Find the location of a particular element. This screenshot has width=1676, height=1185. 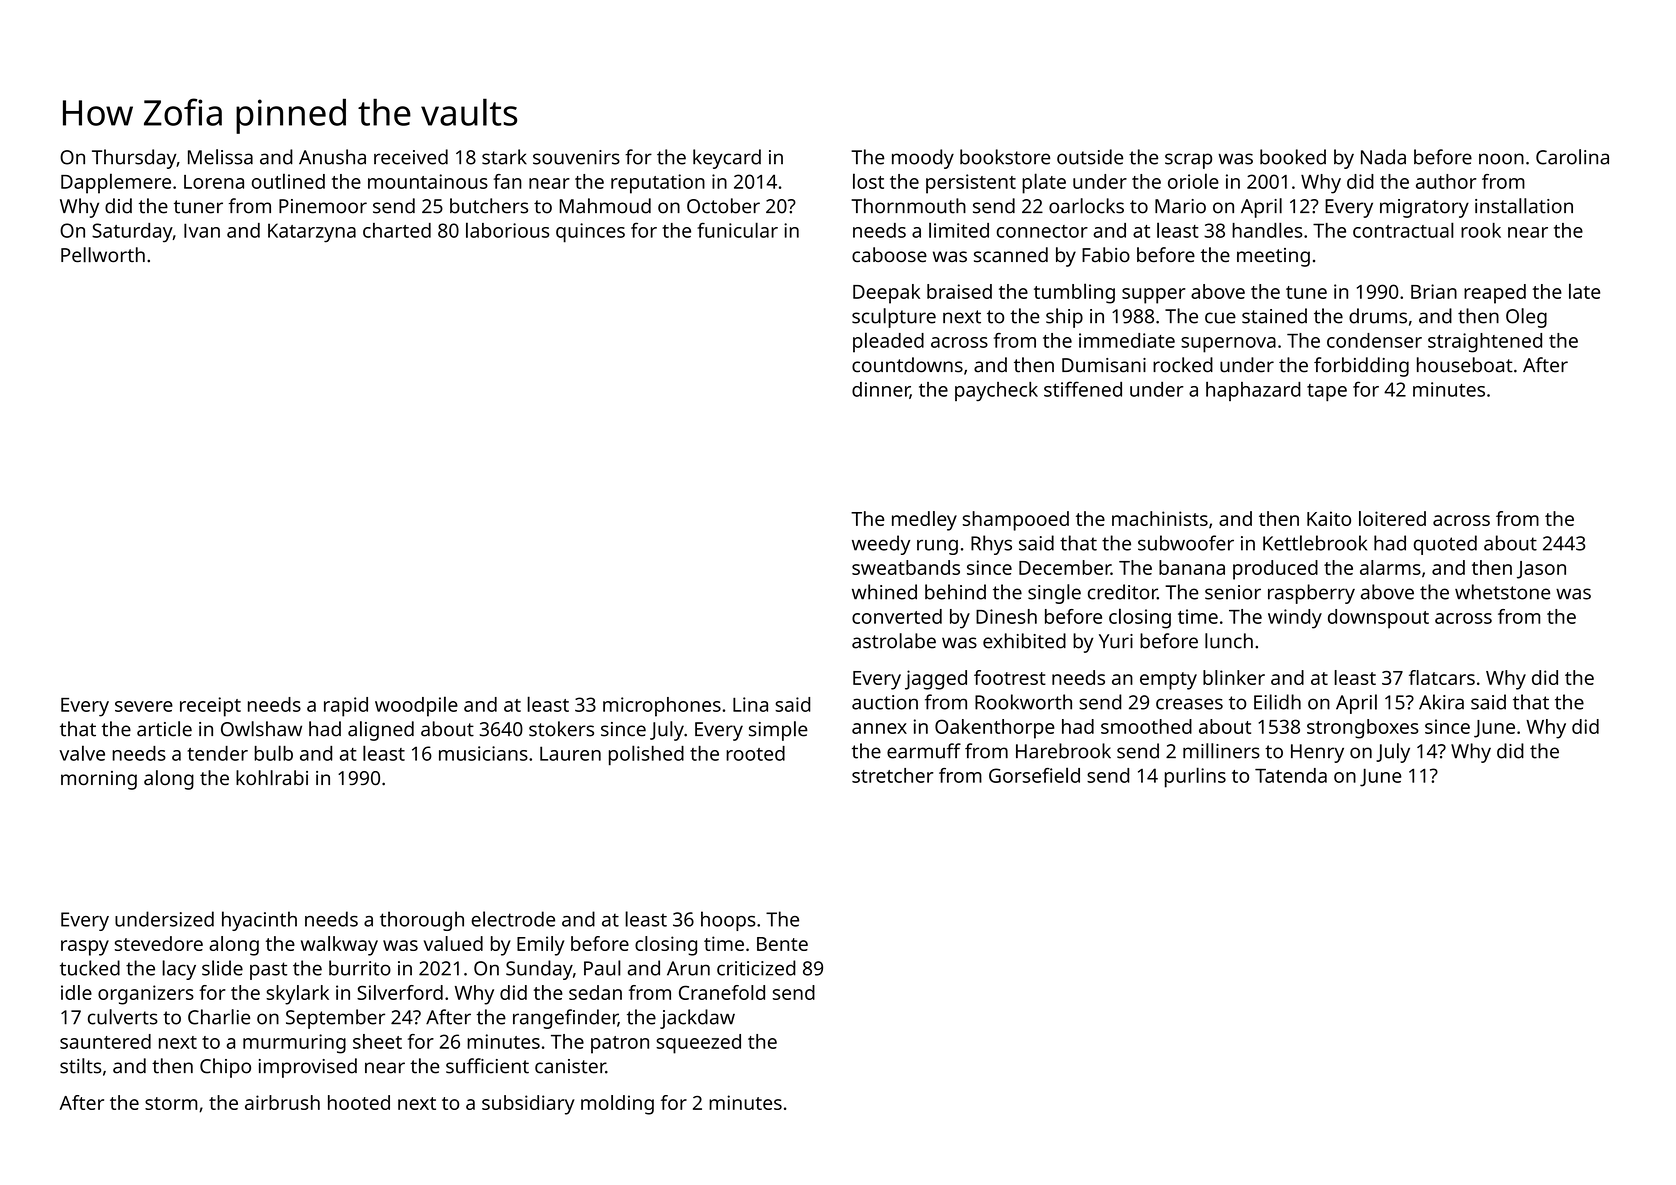

dinner is located at coordinates (881, 390).
